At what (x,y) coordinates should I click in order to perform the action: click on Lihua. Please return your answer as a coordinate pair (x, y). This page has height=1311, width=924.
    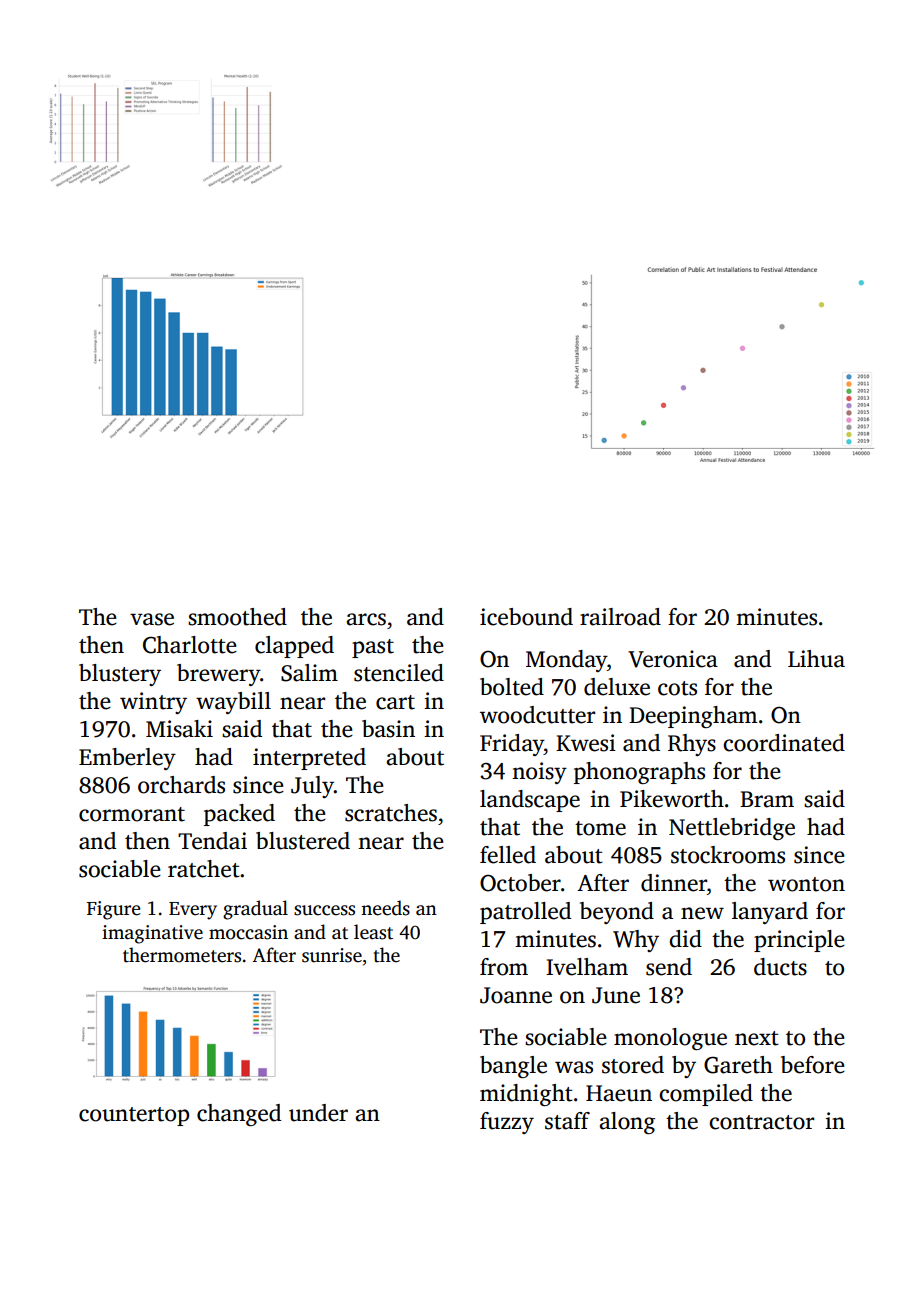
    Looking at the image, I should click on (816, 659).
